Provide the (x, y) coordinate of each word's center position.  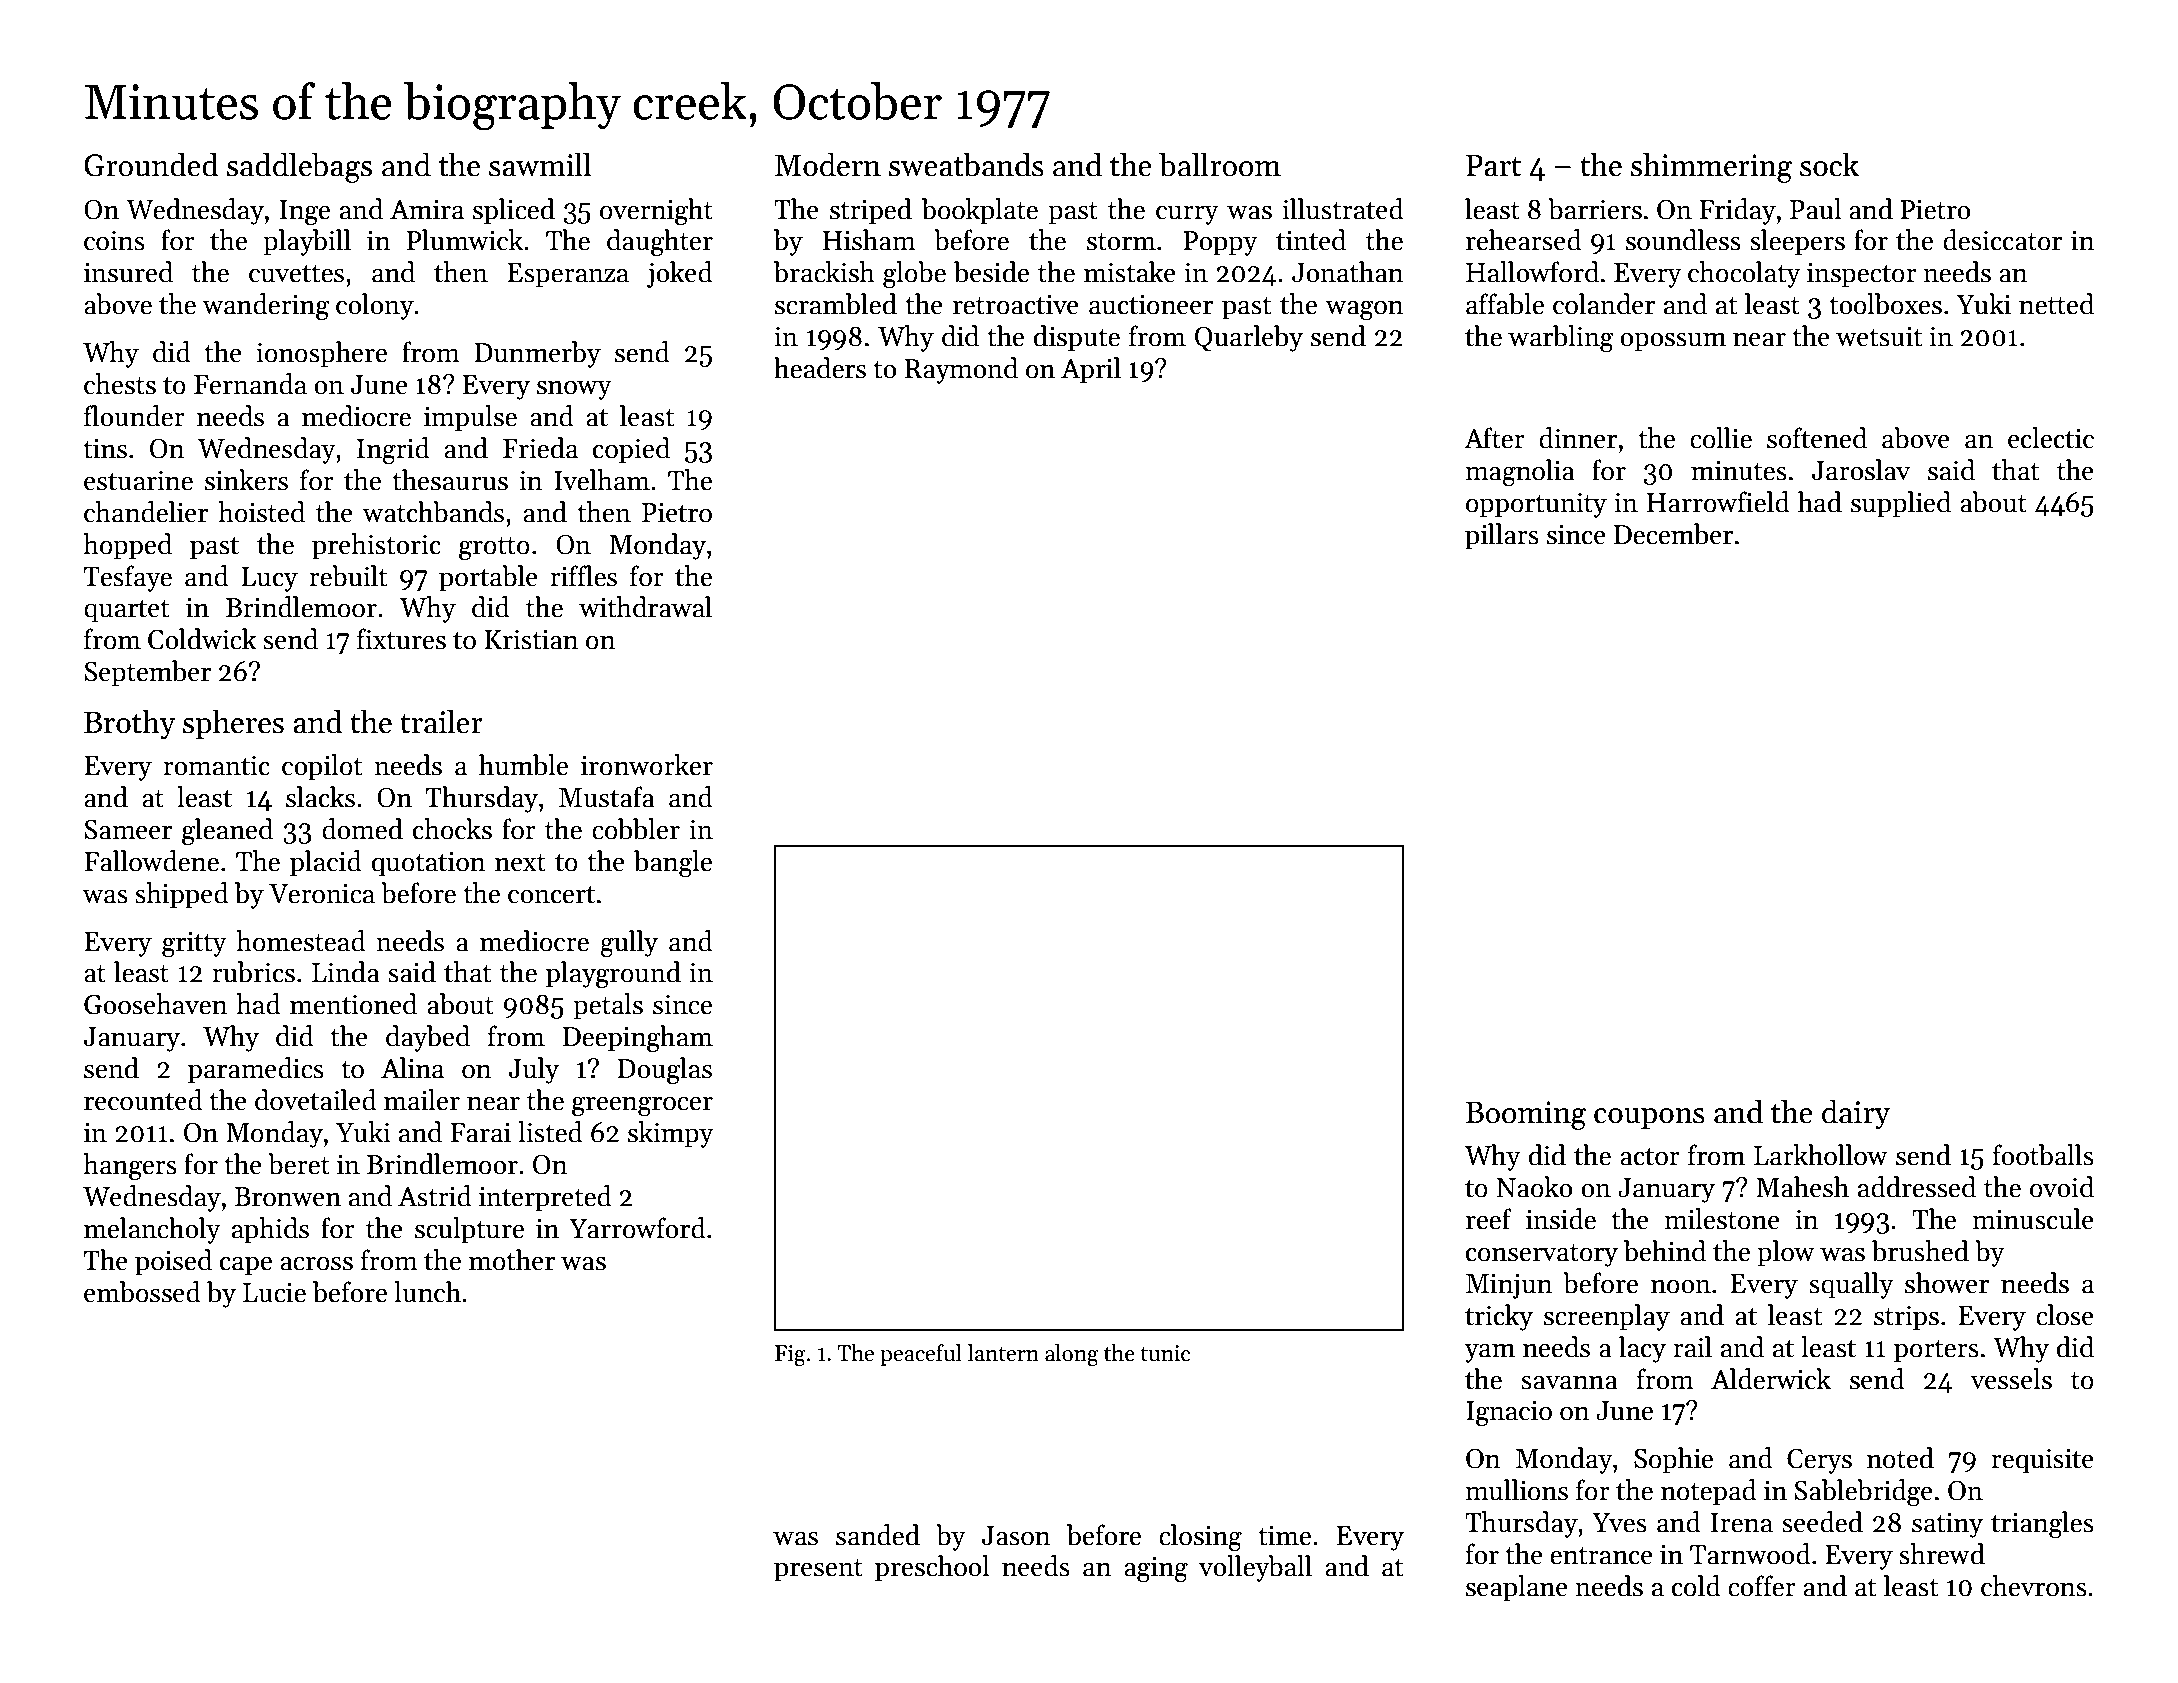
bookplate (980, 211)
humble (523, 765)
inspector (1862, 275)
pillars (1502, 536)
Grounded (151, 165)
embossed (142, 1292)
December (1673, 534)
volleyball (1255, 1568)
